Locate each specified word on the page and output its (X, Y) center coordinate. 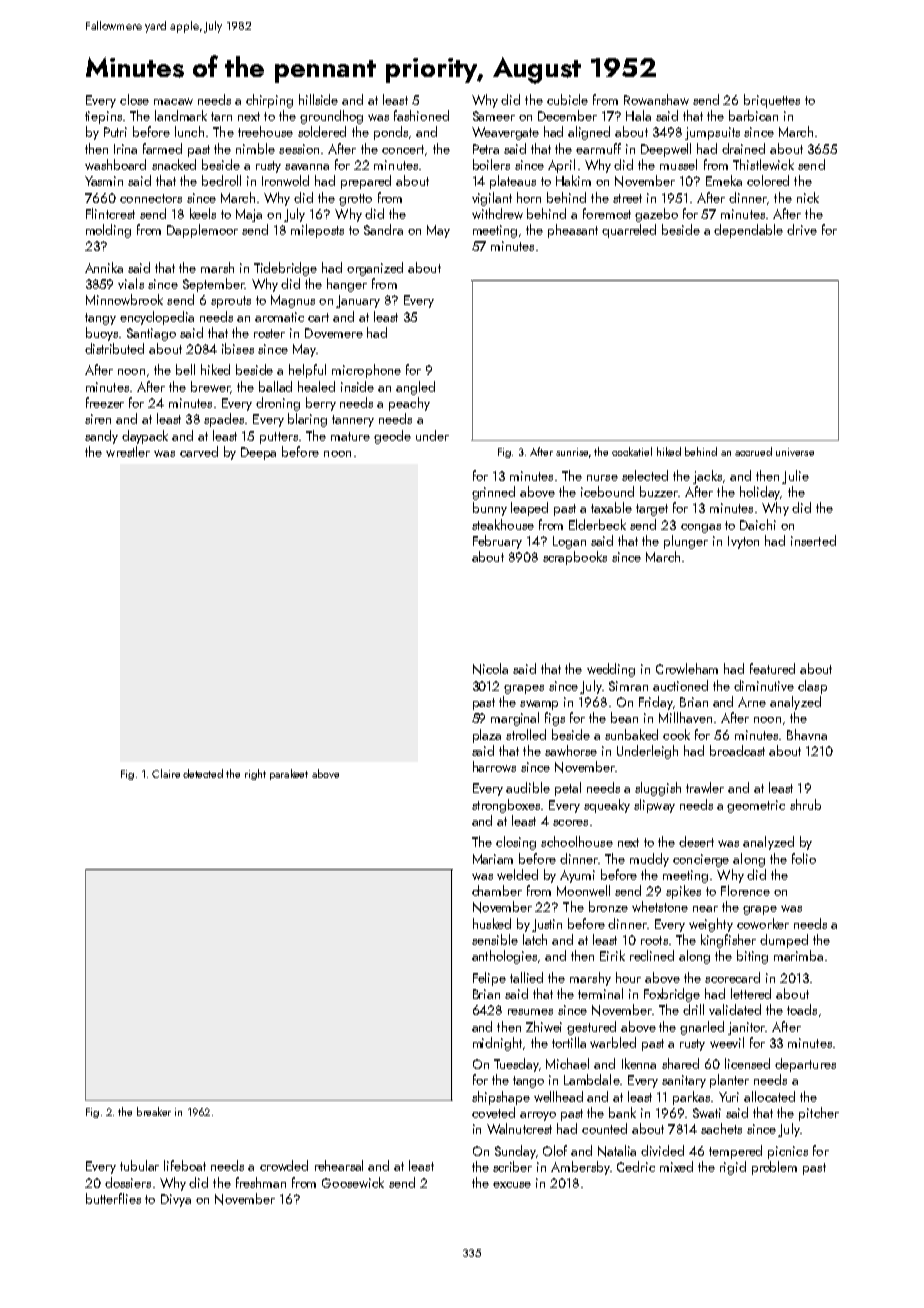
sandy (101, 437)
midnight (497, 1044)
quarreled (629, 231)
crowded (284, 1165)
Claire (166, 773)
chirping (269, 101)
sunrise (572, 452)
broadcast (737, 750)
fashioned (421, 115)
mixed (676, 1166)
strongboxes (506, 806)
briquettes (772, 101)
